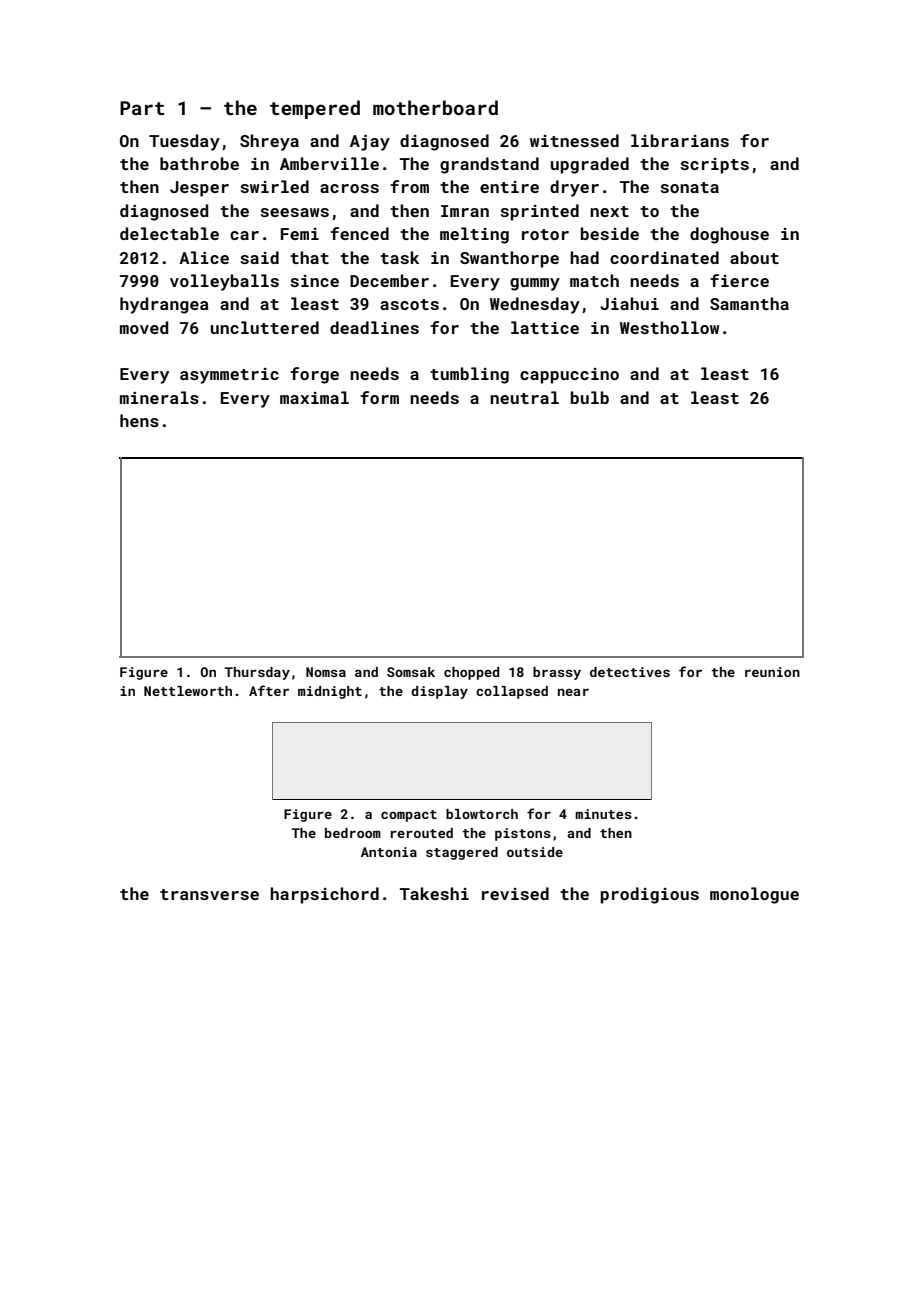 The width and height of the page is (924, 1314). Describe the element at coordinates (411, 672) in the page. I see `Somsak` at that location.
